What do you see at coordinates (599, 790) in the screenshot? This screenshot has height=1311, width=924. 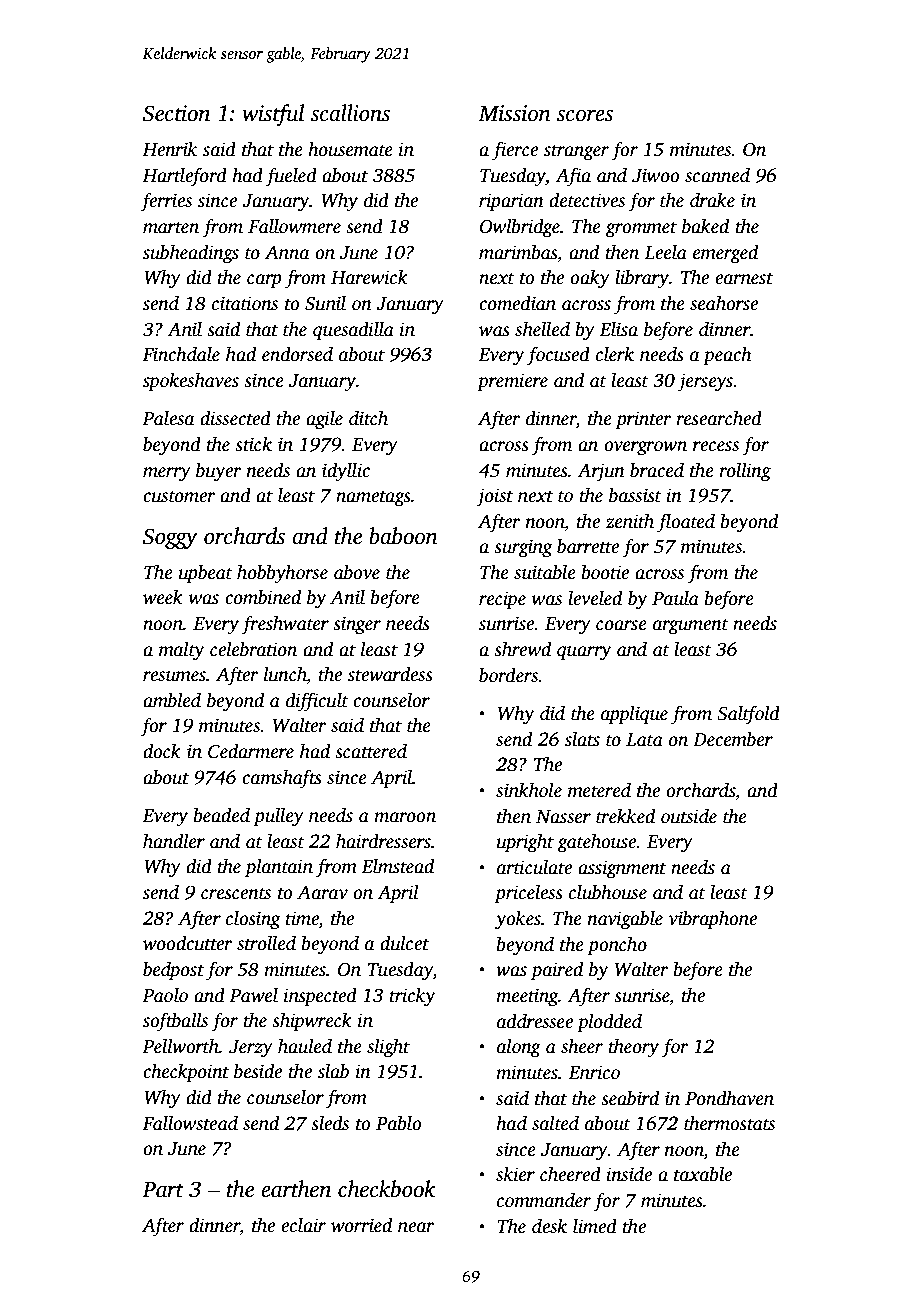 I see `metered` at bounding box center [599, 790].
